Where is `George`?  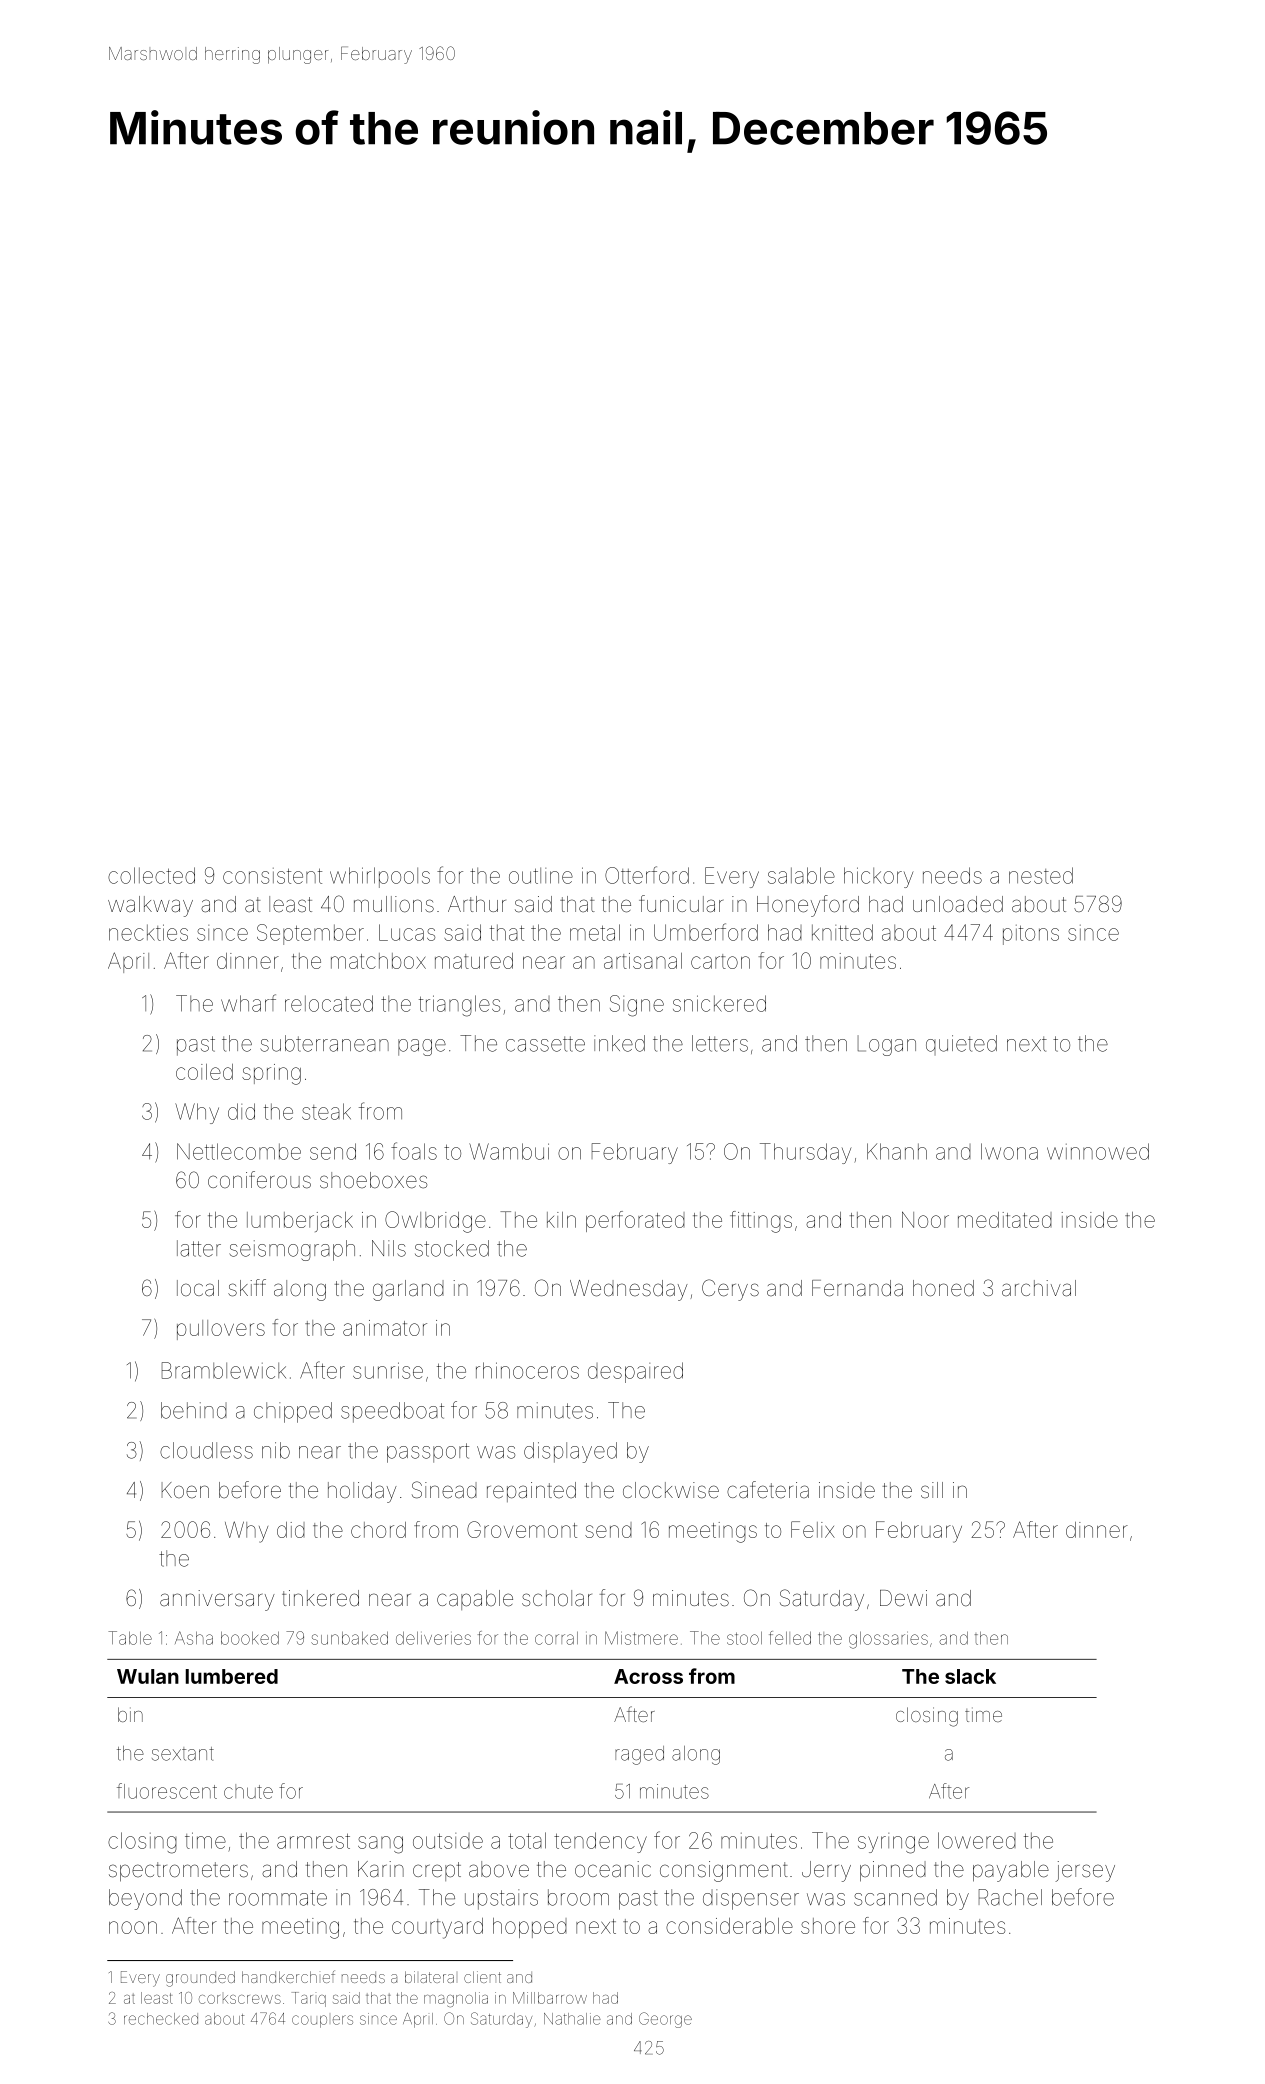 George is located at coordinates (665, 2020).
